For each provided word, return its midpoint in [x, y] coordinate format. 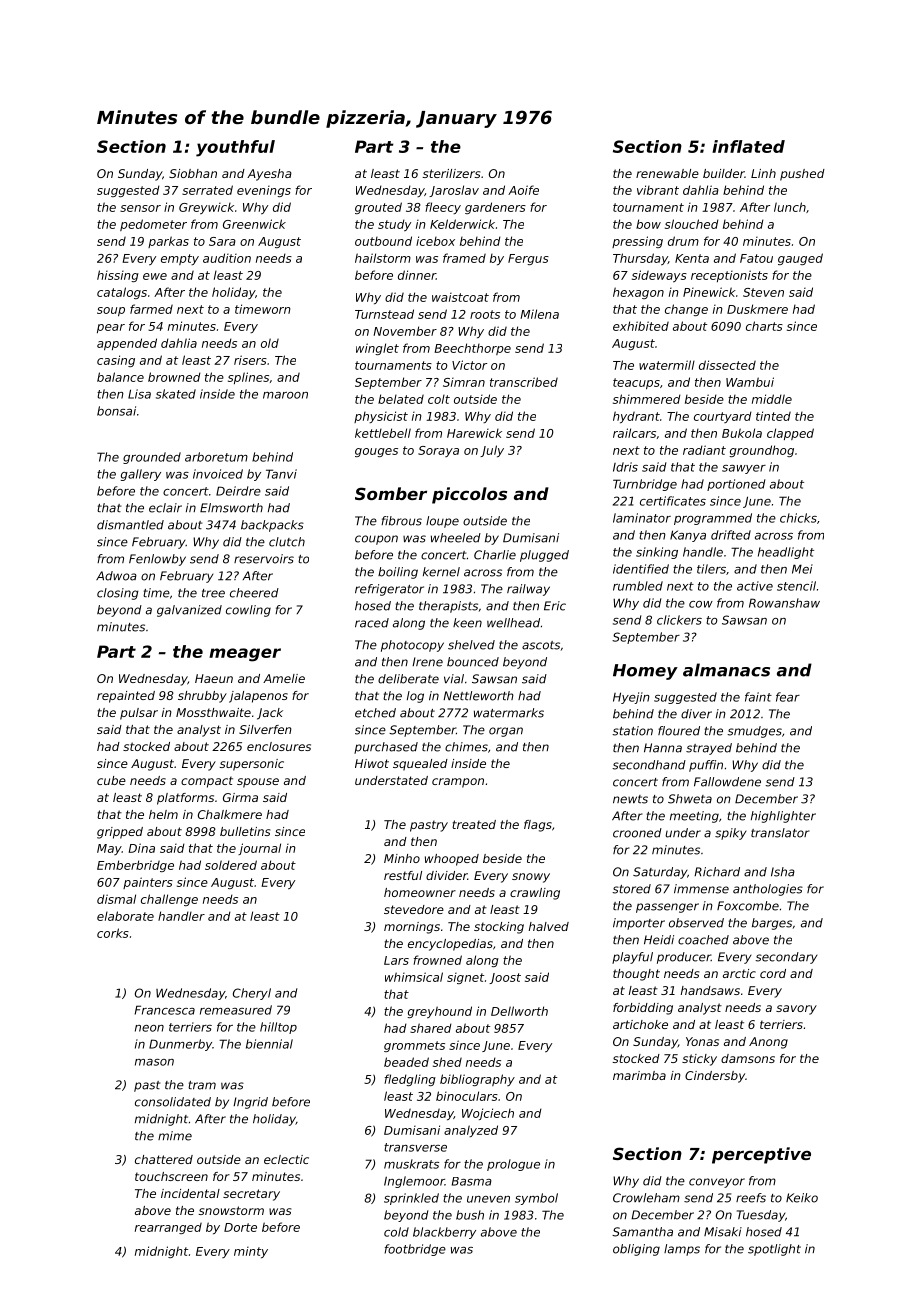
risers [250, 360]
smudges [754, 732]
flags [538, 826]
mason [154, 1062]
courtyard [723, 417]
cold [396, 1232]
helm [163, 814]
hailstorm [383, 258]
